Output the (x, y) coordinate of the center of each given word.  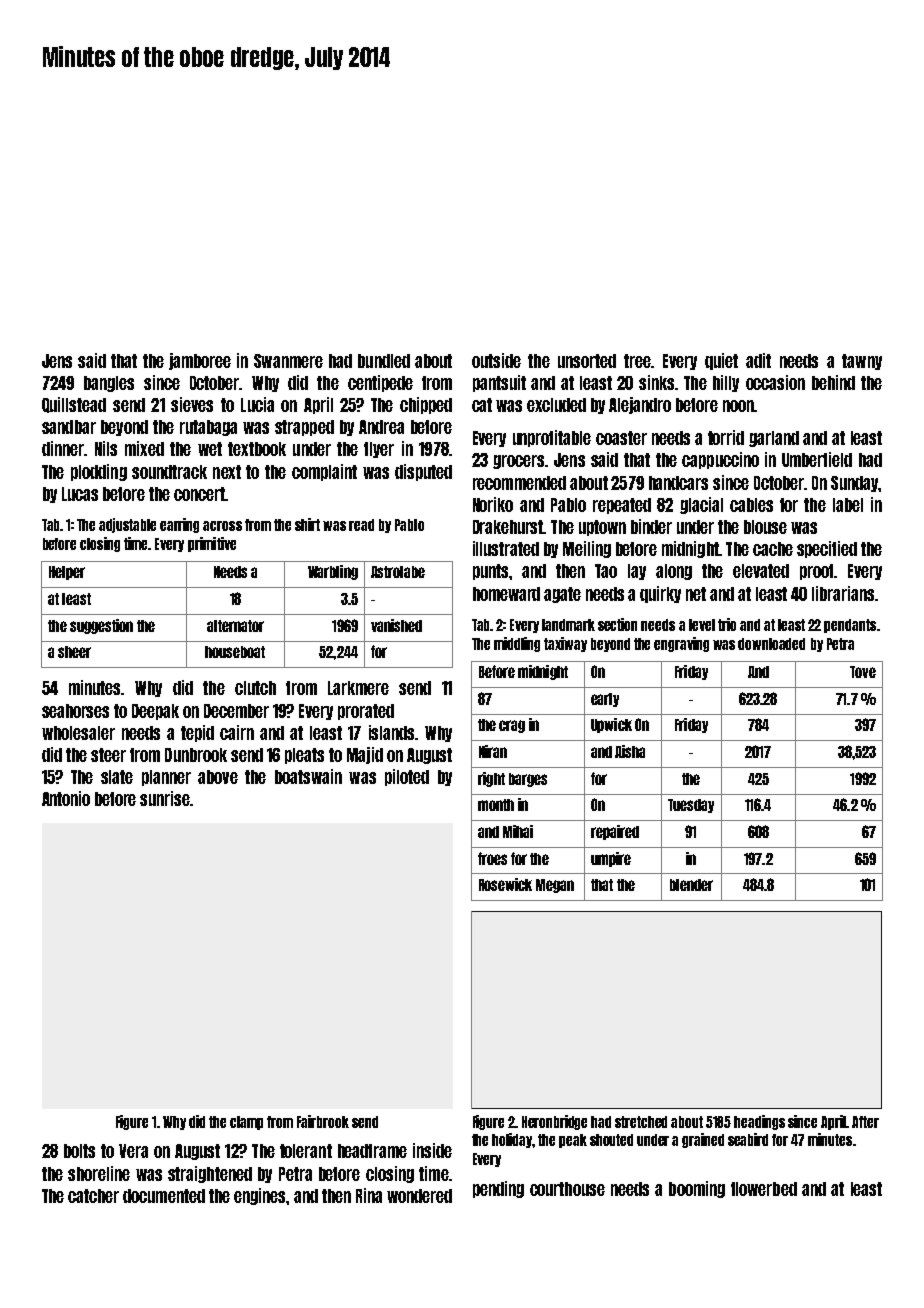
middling (517, 644)
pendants (850, 626)
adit (758, 360)
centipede (380, 383)
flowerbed (764, 1189)
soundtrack (169, 472)
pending (498, 1189)
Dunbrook (196, 755)
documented (164, 1196)
